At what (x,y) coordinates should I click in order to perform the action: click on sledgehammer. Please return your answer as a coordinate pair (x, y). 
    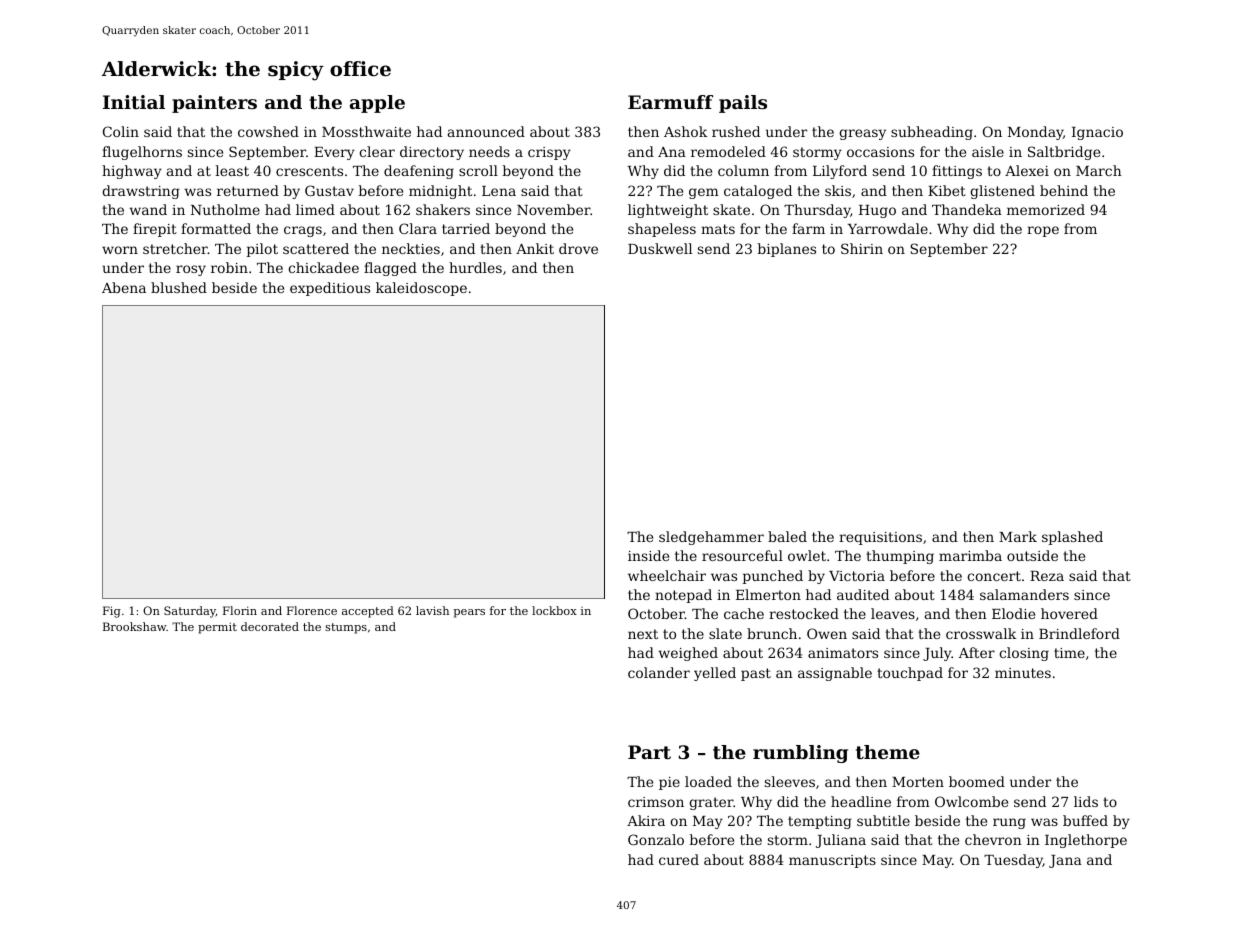
    Looking at the image, I should click on (711, 538).
